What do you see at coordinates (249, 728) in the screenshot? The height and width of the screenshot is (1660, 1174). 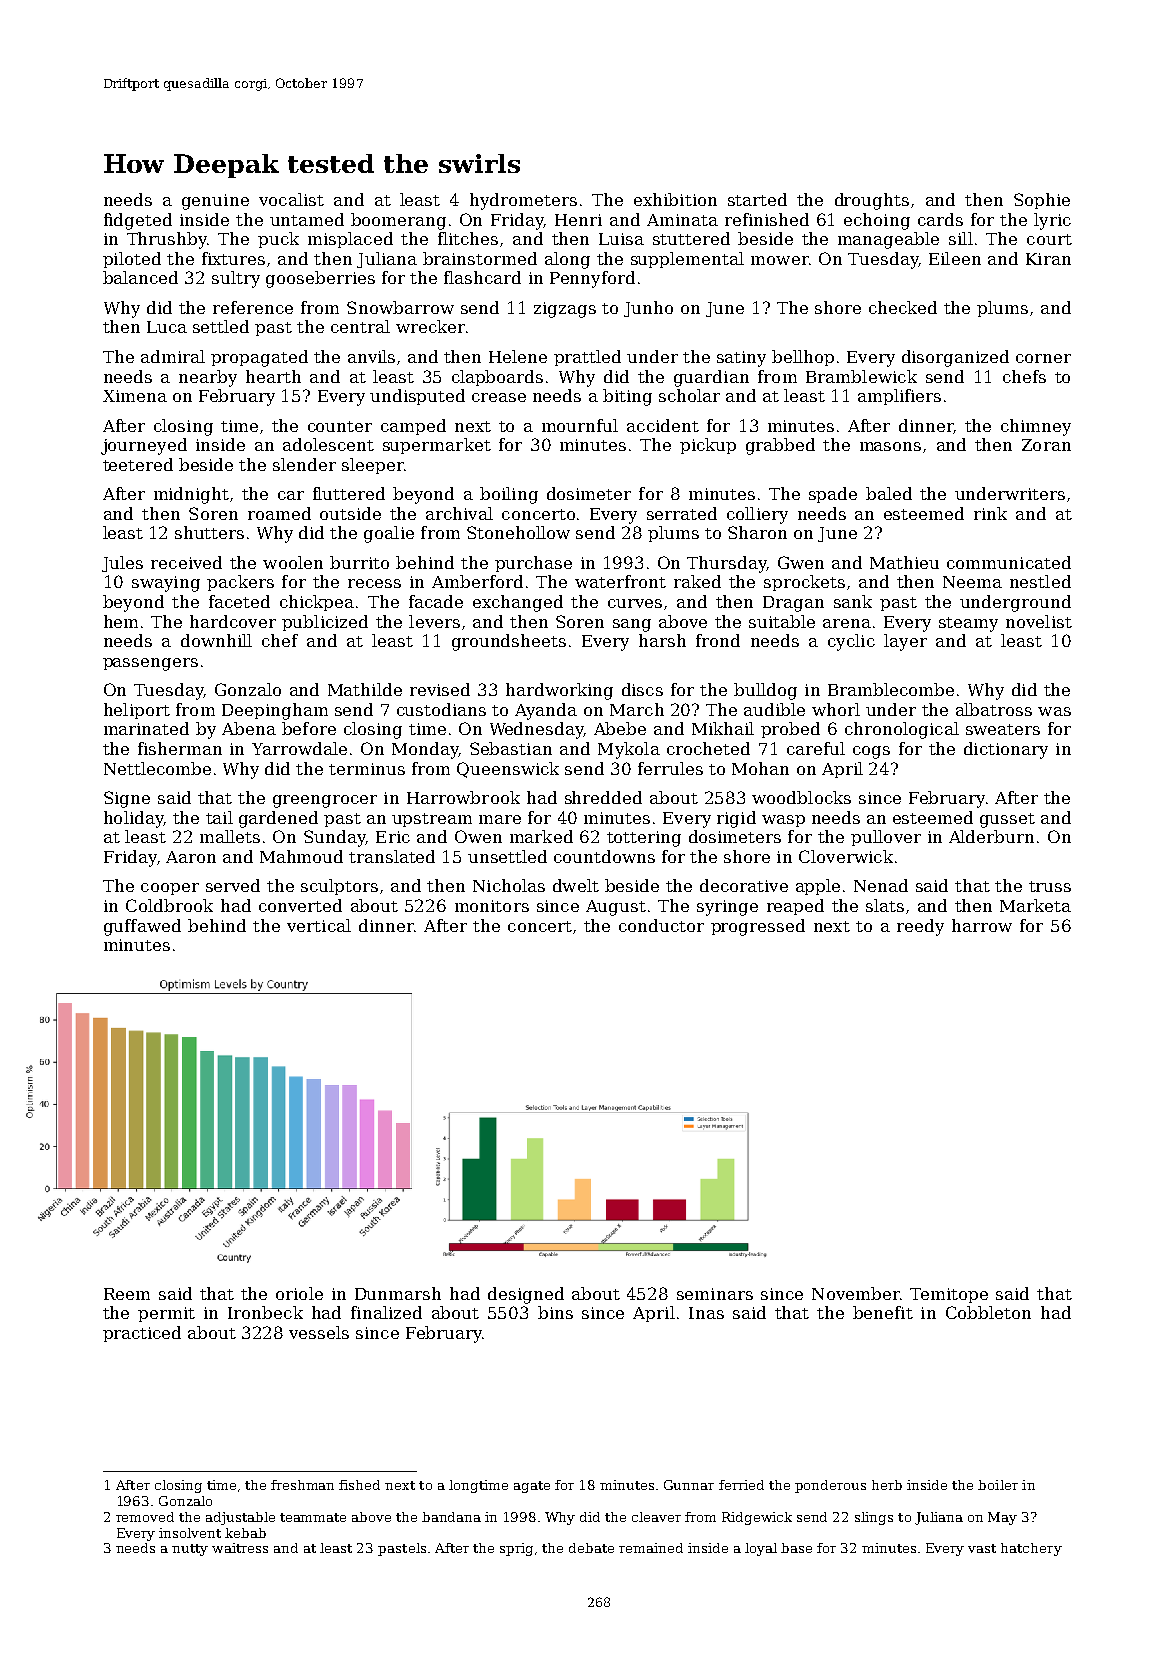 I see `Abena` at bounding box center [249, 728].
